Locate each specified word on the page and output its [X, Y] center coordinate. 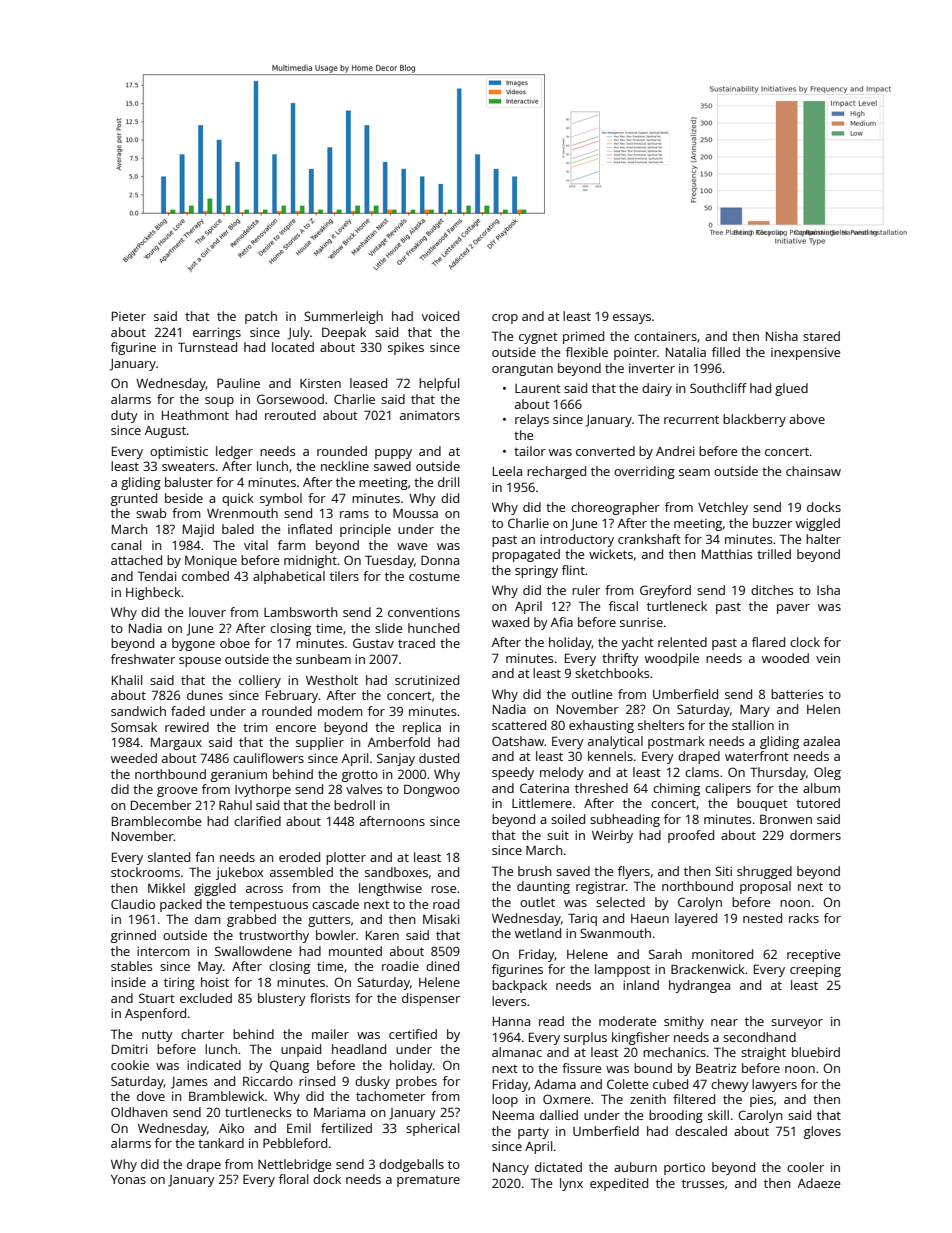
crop [505, 319]
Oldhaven [139, 1112]
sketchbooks [612, 673]
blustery [282, 999]
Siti [723, 871]
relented [682, 642]
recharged [556, 472]
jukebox [239, 873]
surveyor [797, 1024]
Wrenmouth [242, 513]
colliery [260, 681]
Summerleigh [343, 317]
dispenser [431, 999]
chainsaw [813, 471]
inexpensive [805, 353]
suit [558, 835]
